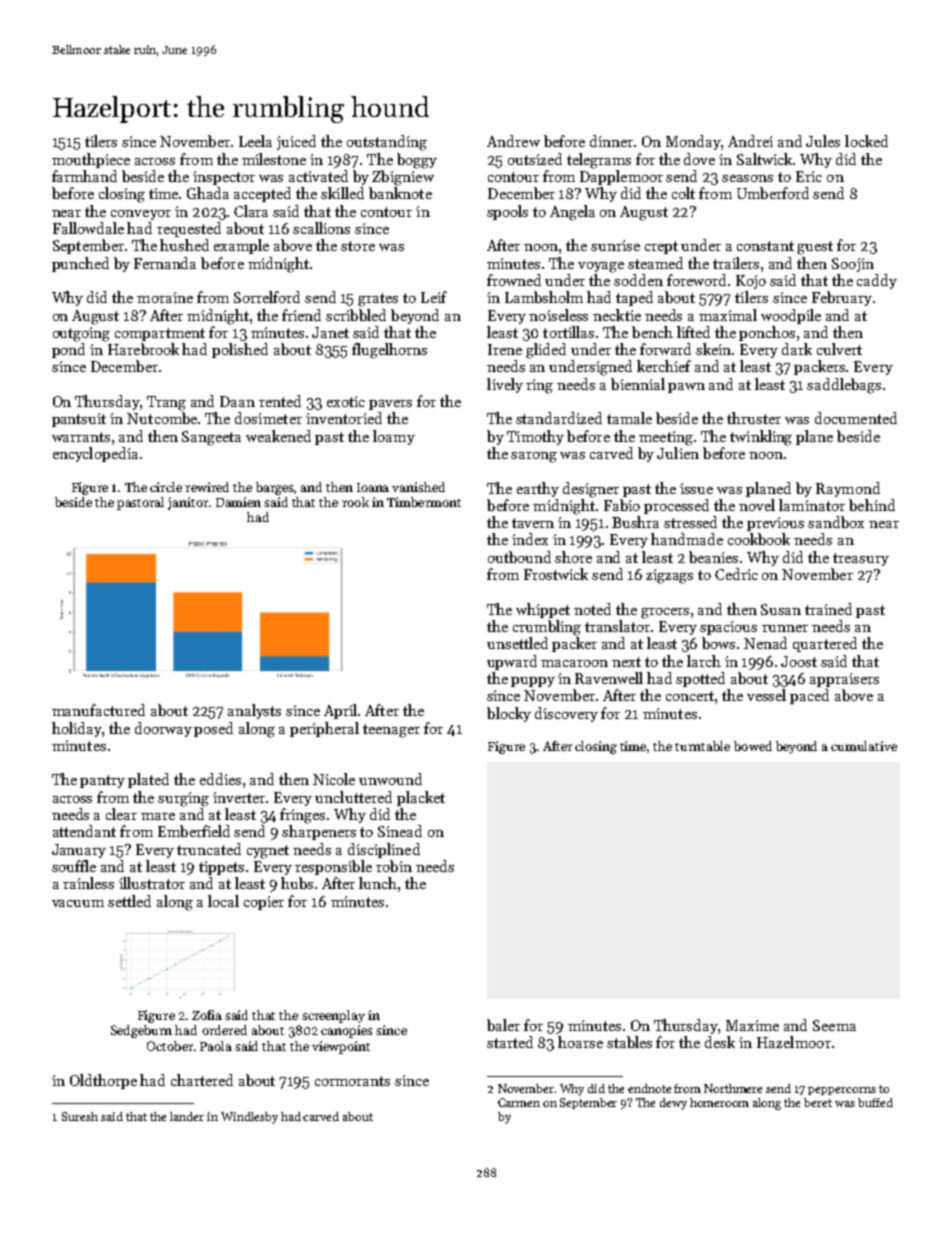 The height and width of the screenshot is (1233, 952). Describe the element at coordinates (77, 729) in the screenshot. I see `holiday` at that location.
